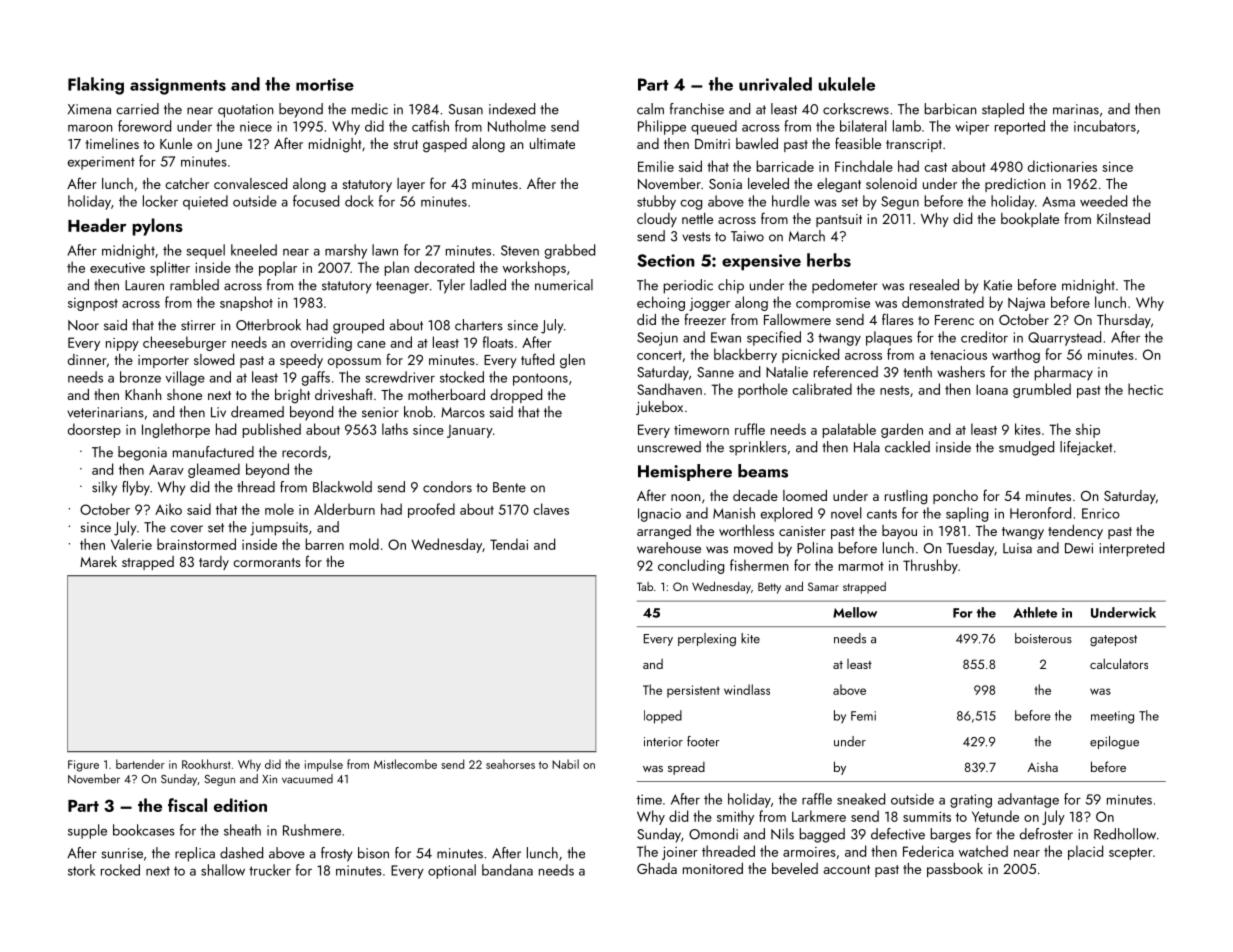  What do you see at coordinates (961, 372) in the screenshot?
I see `washers` at bounding box center [961, 372].
